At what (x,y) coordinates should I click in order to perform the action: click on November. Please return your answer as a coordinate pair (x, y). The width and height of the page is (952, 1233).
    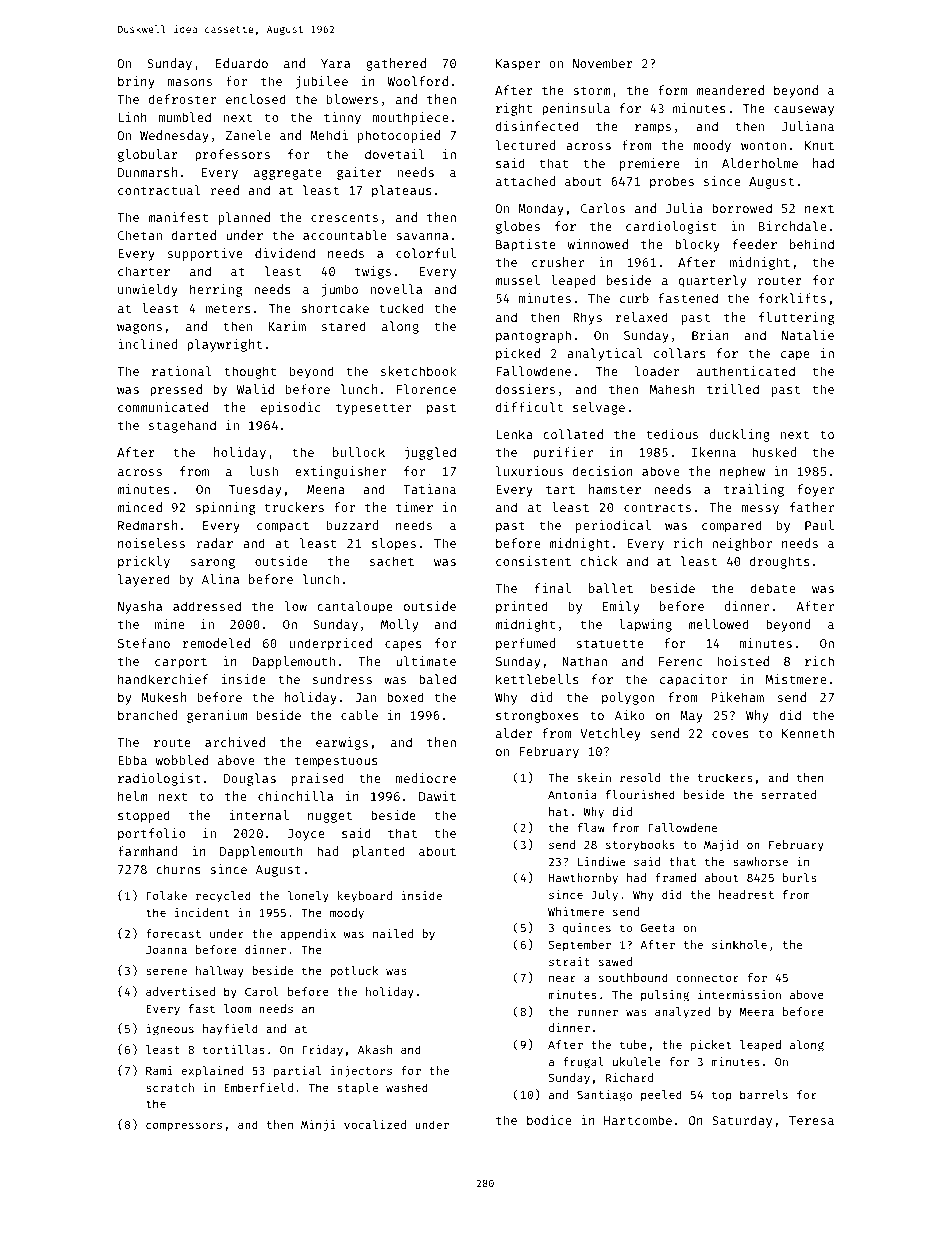
    Looking at the image, I should click on (603, 63).
